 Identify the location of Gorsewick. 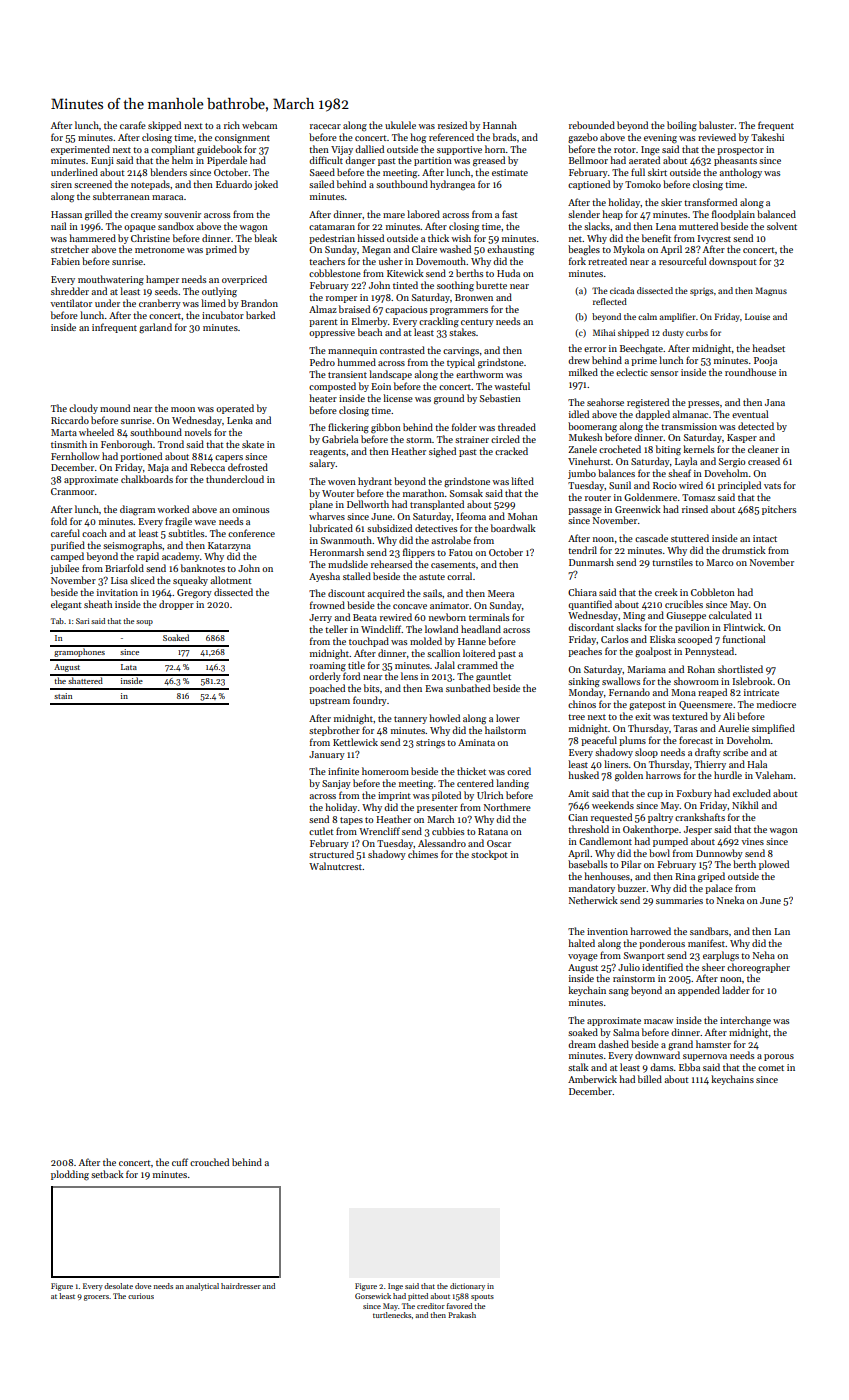
(373, 1296).
